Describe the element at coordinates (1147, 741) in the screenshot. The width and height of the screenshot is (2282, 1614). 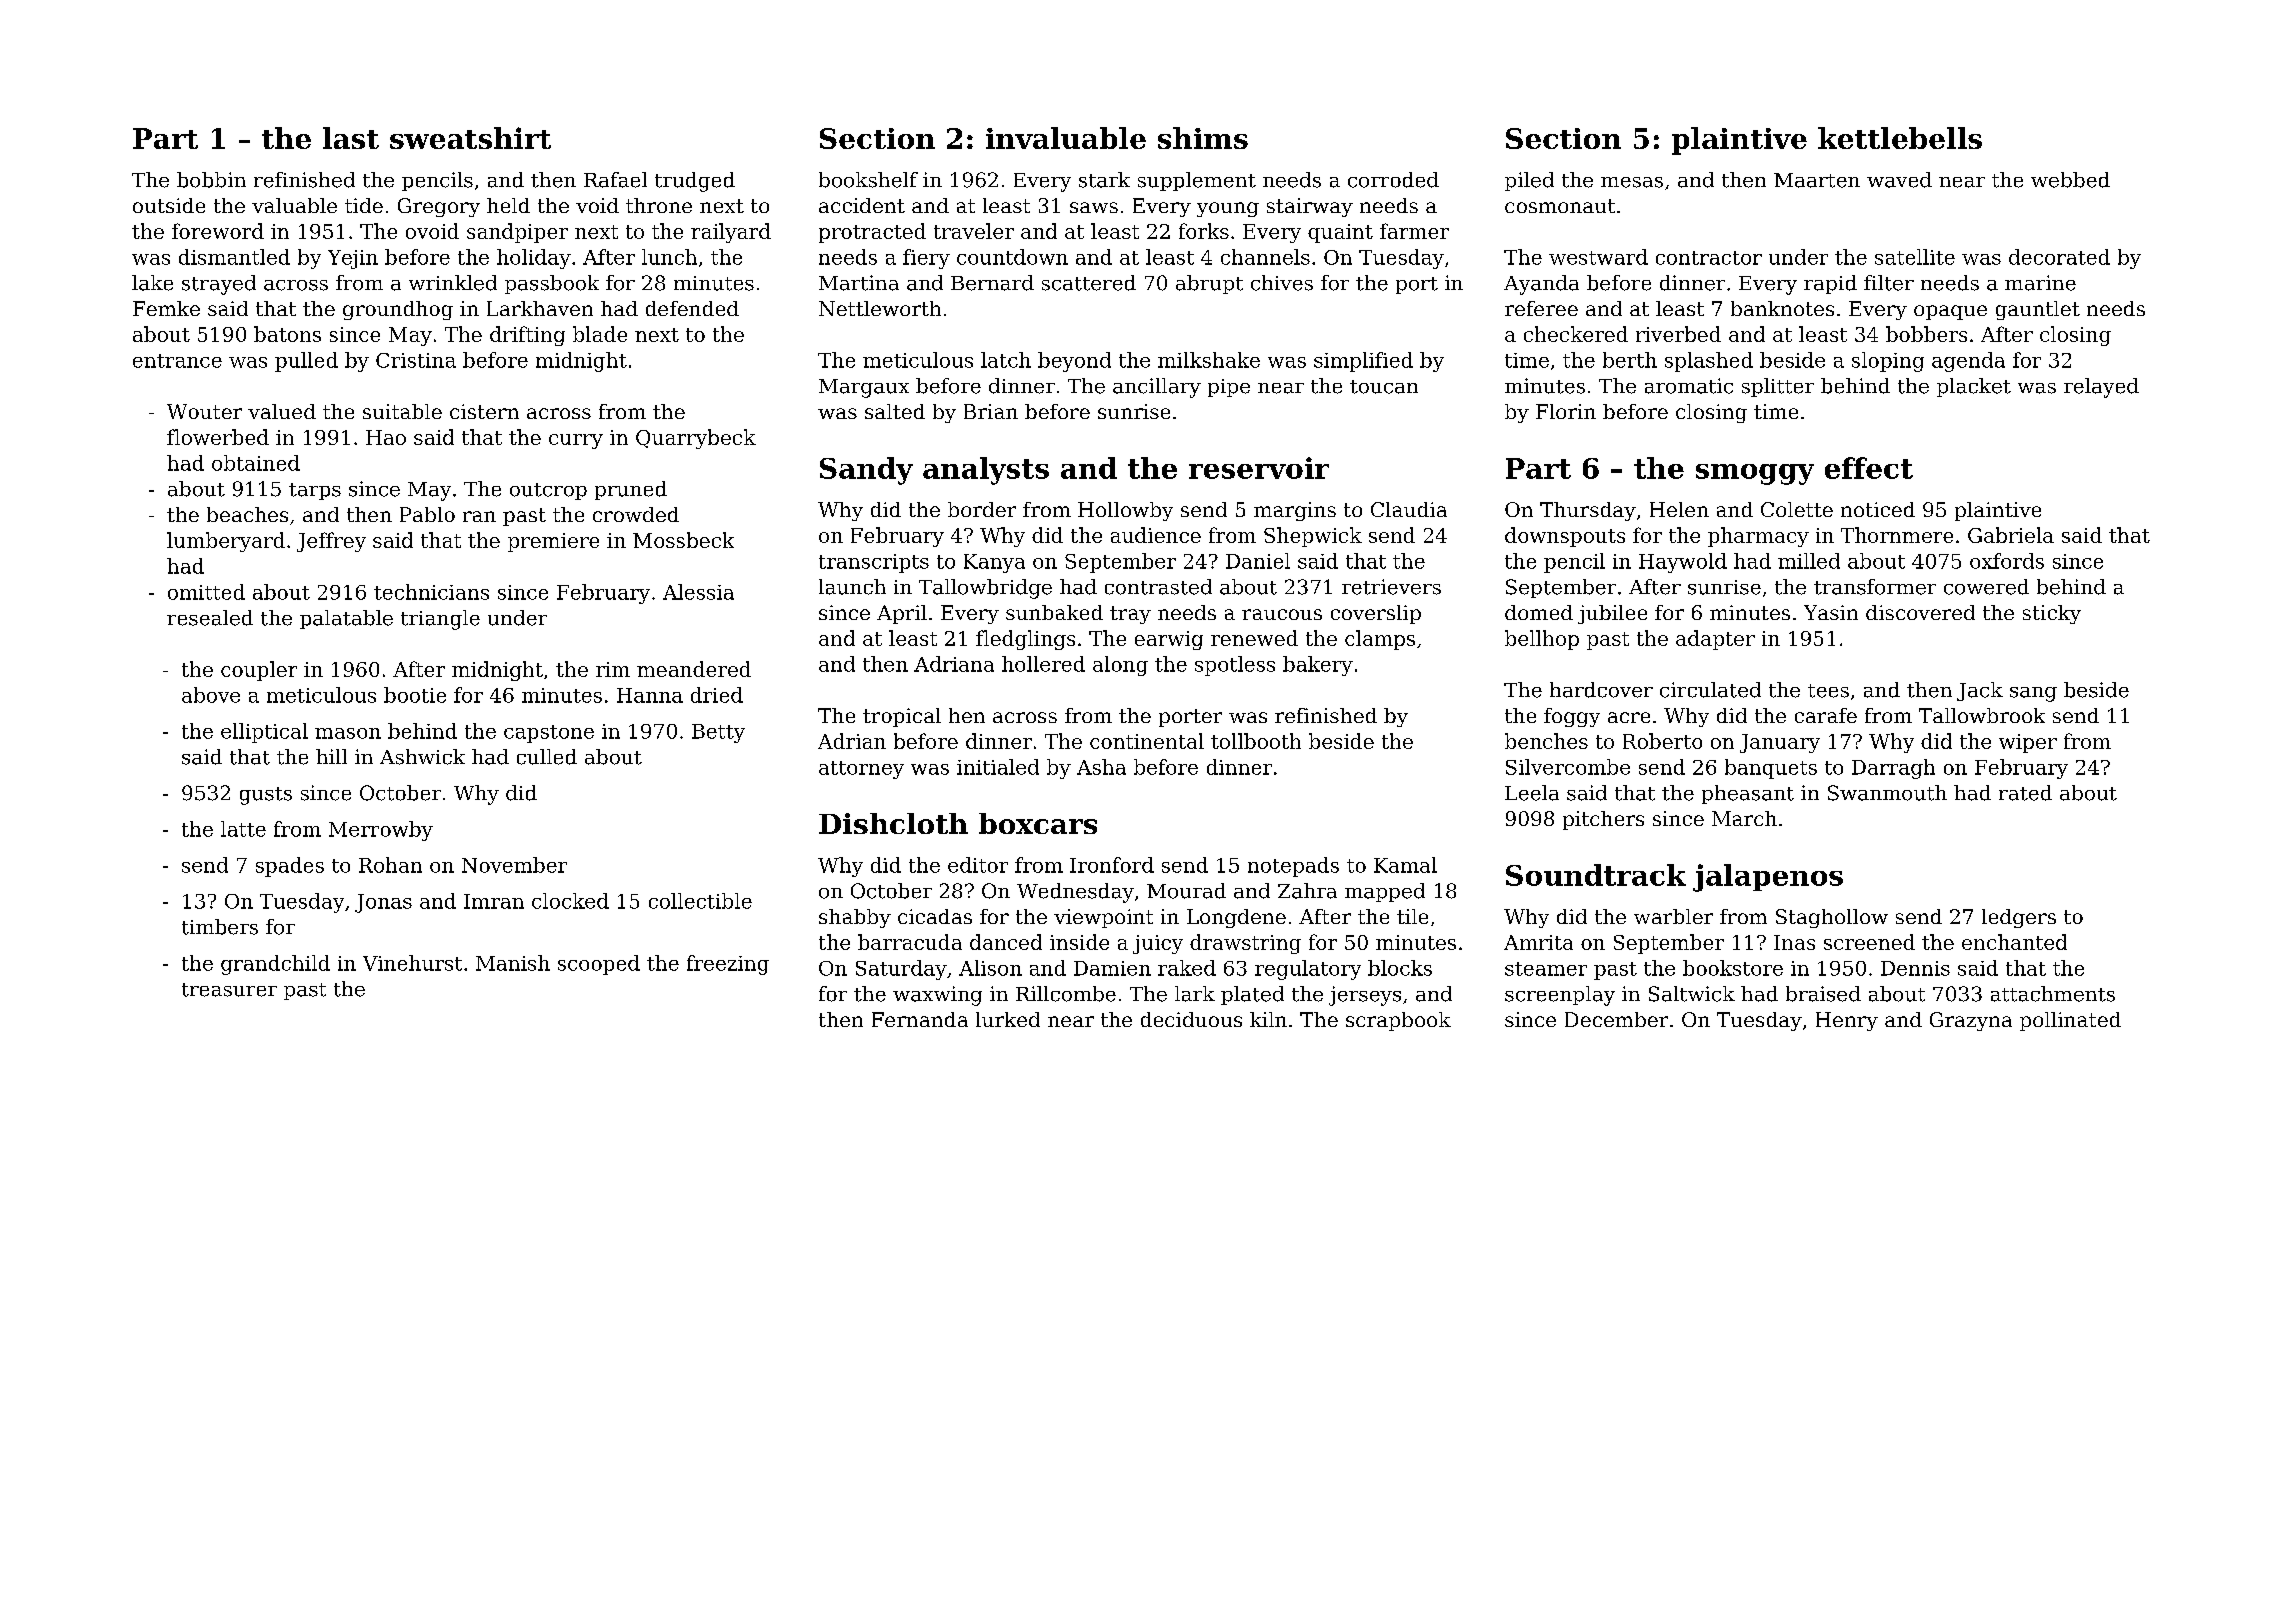
I see `continental` at that location.
